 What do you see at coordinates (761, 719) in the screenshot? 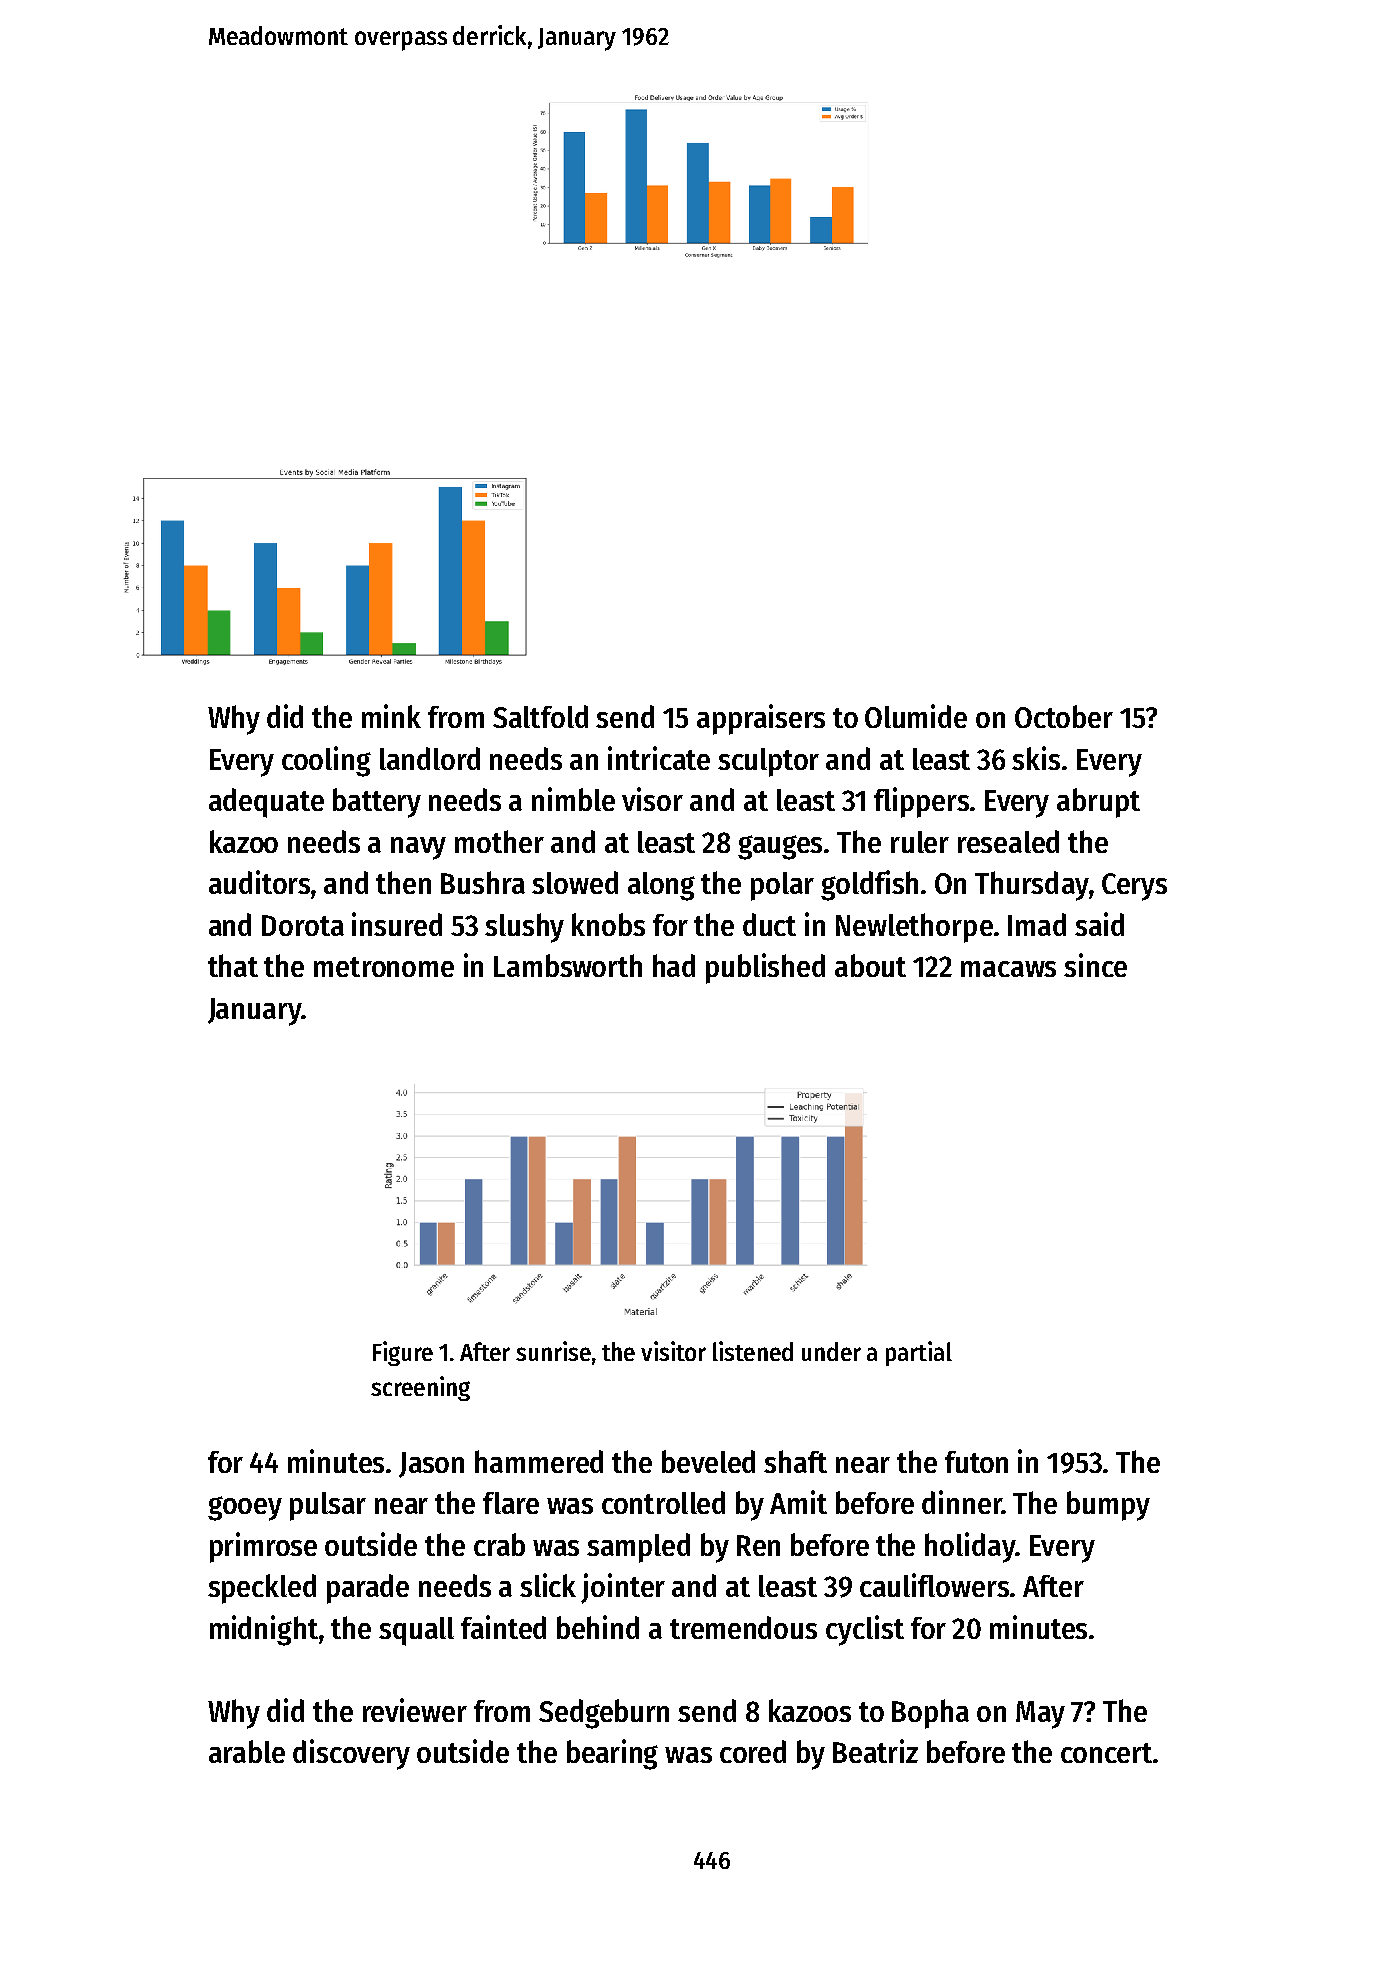
I see `appraisers` at bounding box center [761, 719].
